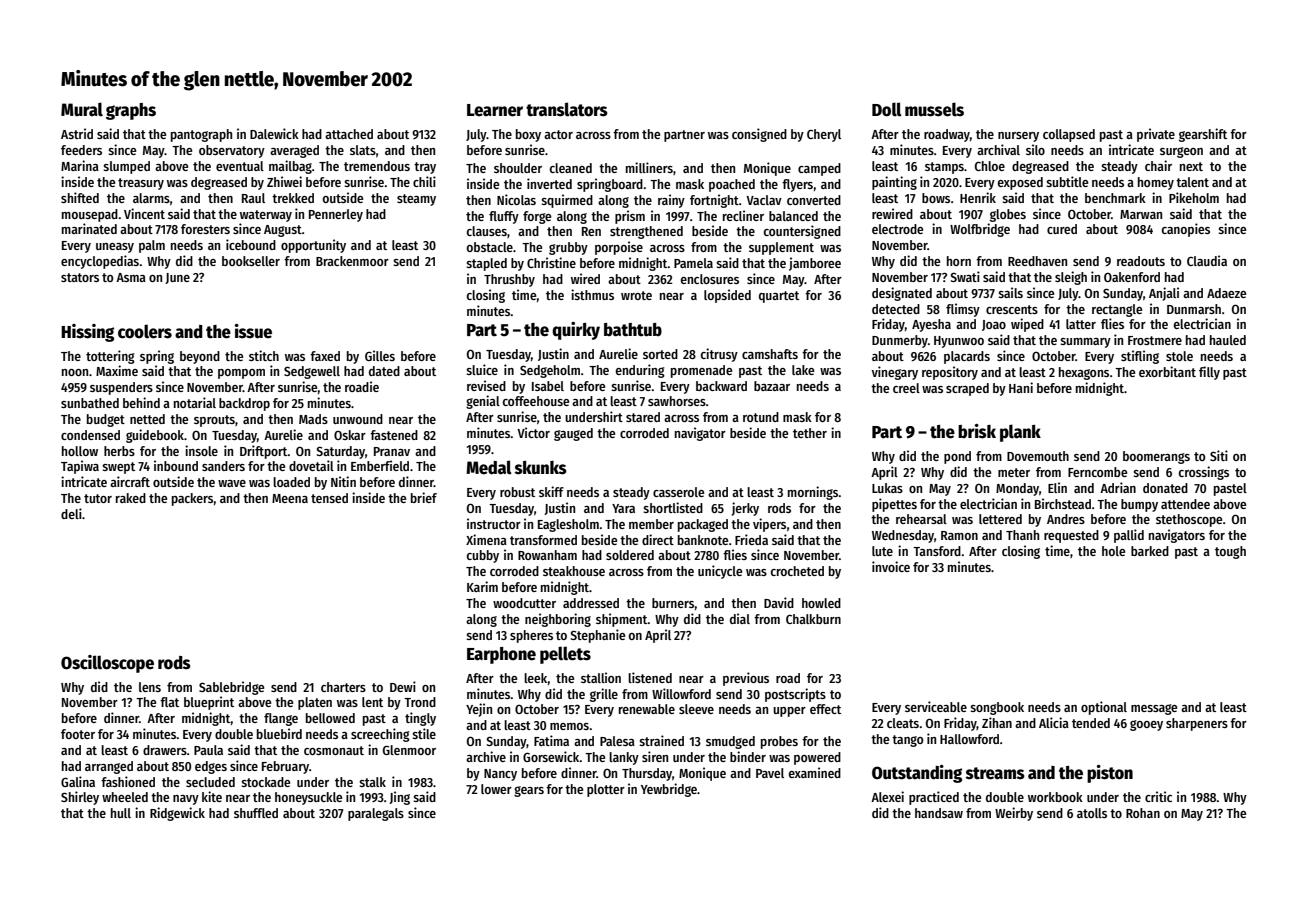 The width and height of the screenshot is (1308, 924). Describe the element at coordinates (732, 185) in the screenshot. I see `poached` at that location.
